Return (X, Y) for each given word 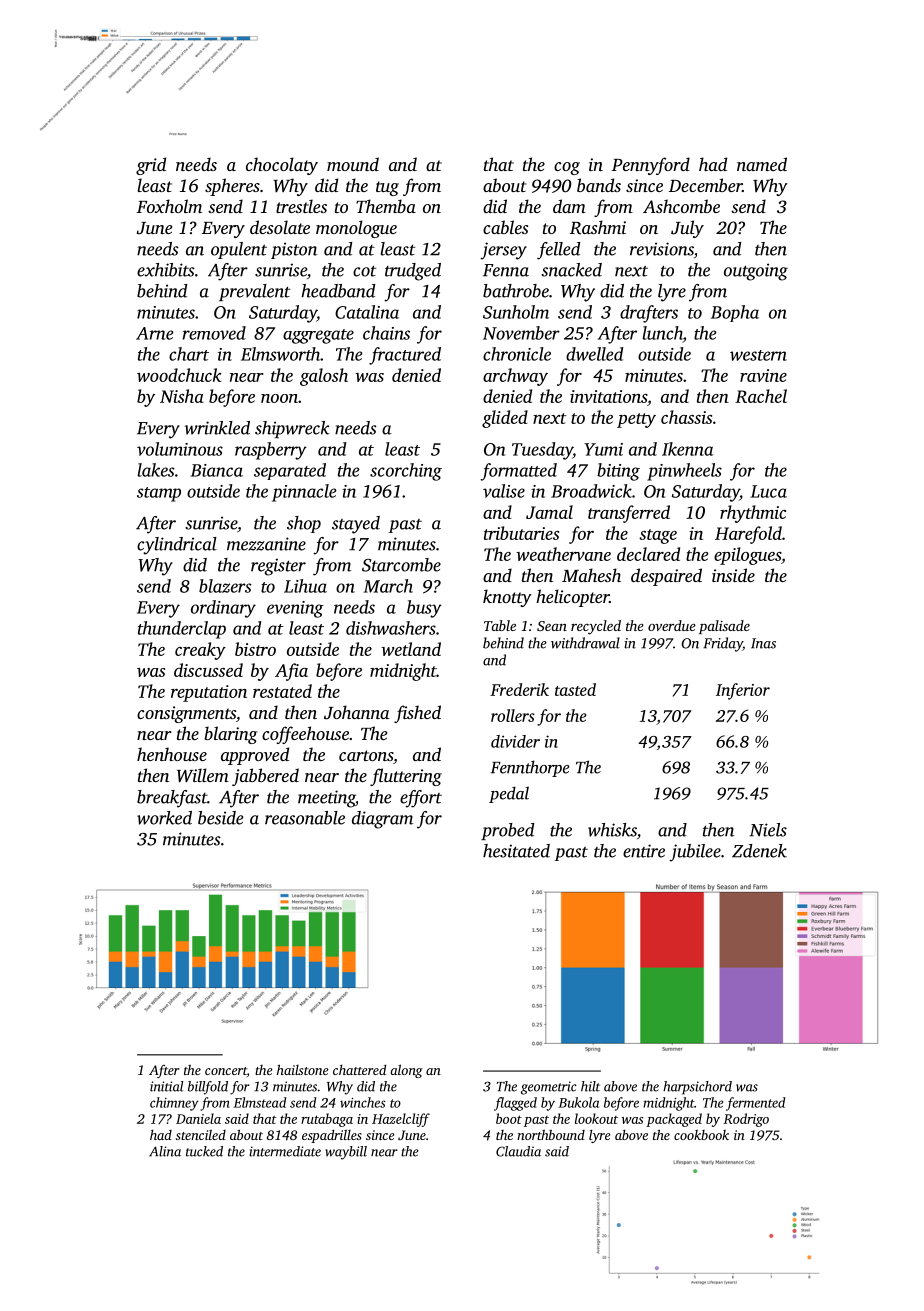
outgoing (756, 272)
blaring (231, 735)
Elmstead (260, 1102)
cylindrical (177, 546)
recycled (596, 627)
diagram (382, 820)
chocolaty (282, 166)
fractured (405, 356)
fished (417, 714)
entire (644, 851)
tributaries (521, 533)
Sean (552, 626)
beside (220, 818)
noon (279, 398)
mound (353, 164)
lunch (662, 333)
